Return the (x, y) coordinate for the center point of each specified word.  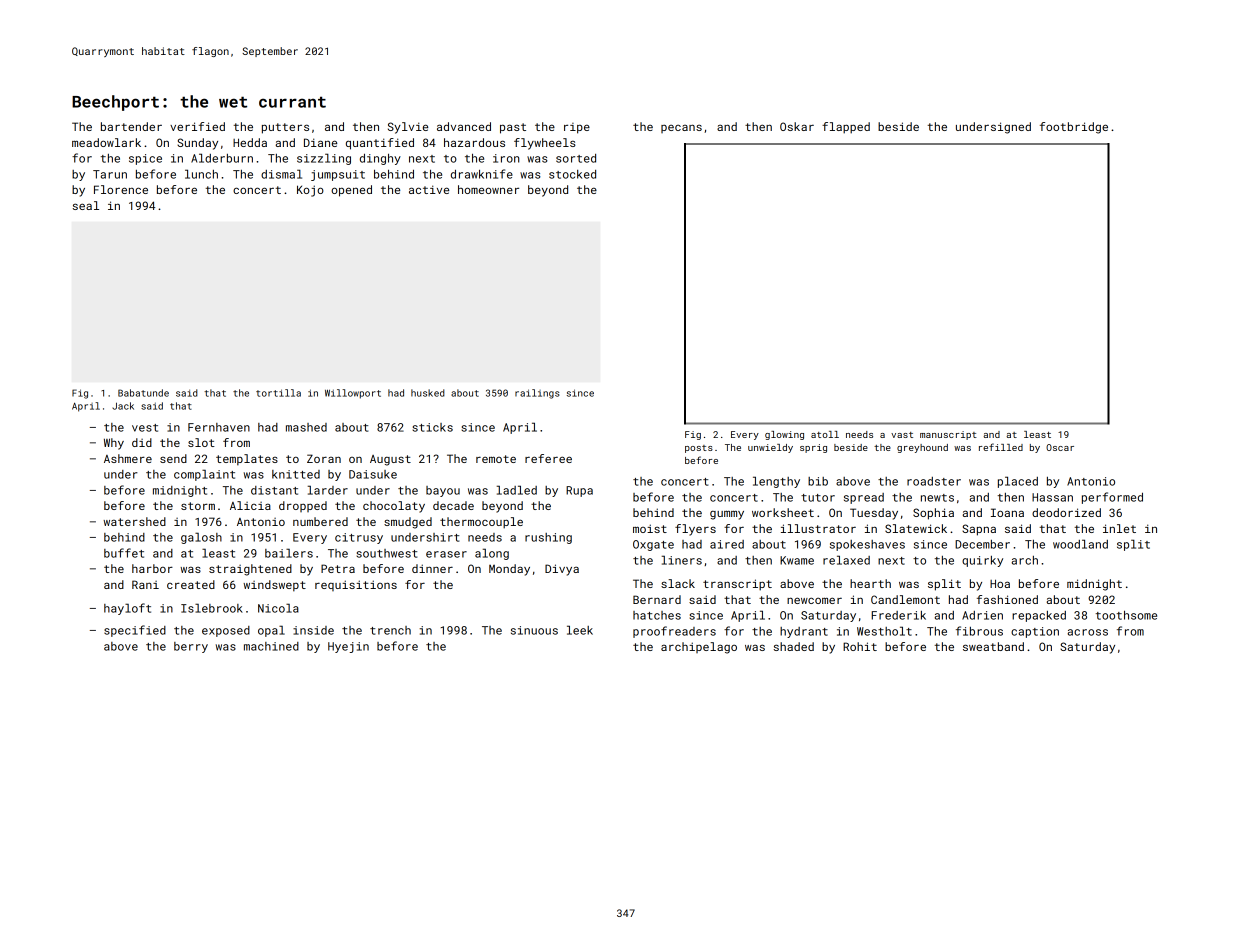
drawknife (482, 174)
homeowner (488, 189)
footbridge (1074, 128)
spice (145, 159)
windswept (274, 586)
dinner (432, 568)
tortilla (278, 393)
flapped (846, 128)
